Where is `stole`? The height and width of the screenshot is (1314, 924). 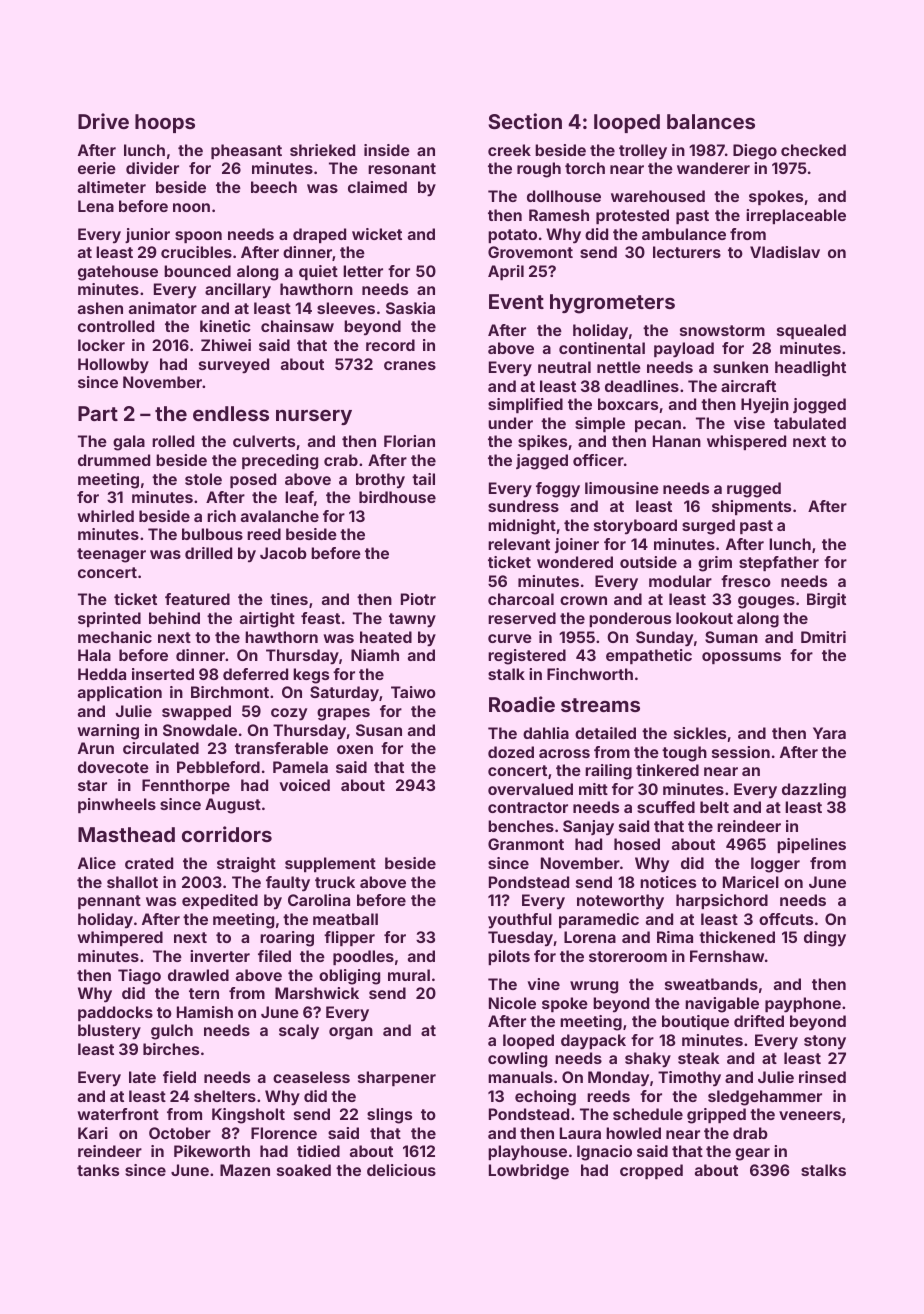
stole is located at coordinates (203, 479).
